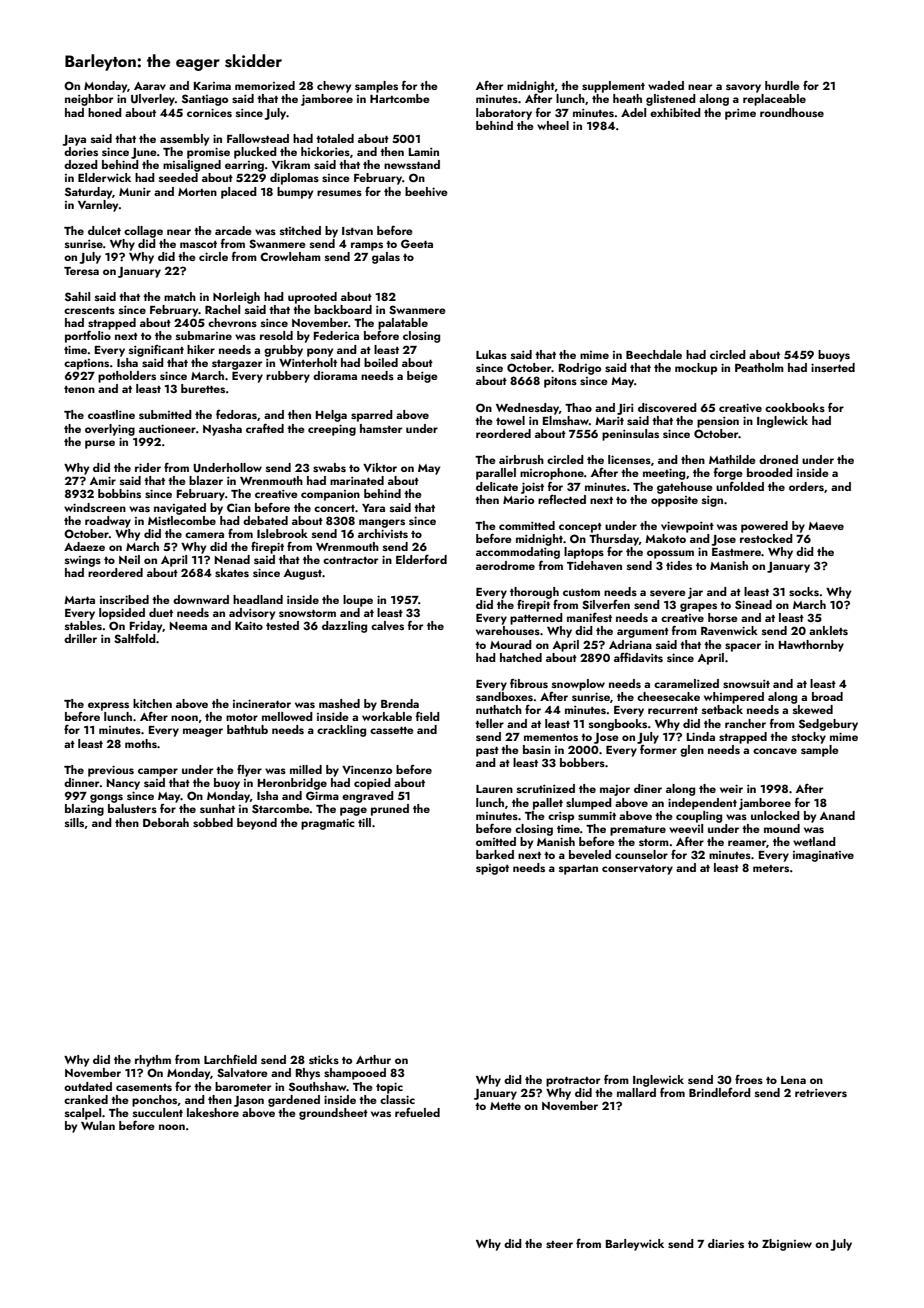 The width and height of the image is (924, 1308). What do you see at coordinates (775, 815) in the image?
I see `unlocked` at bounding box center [775, 815].
